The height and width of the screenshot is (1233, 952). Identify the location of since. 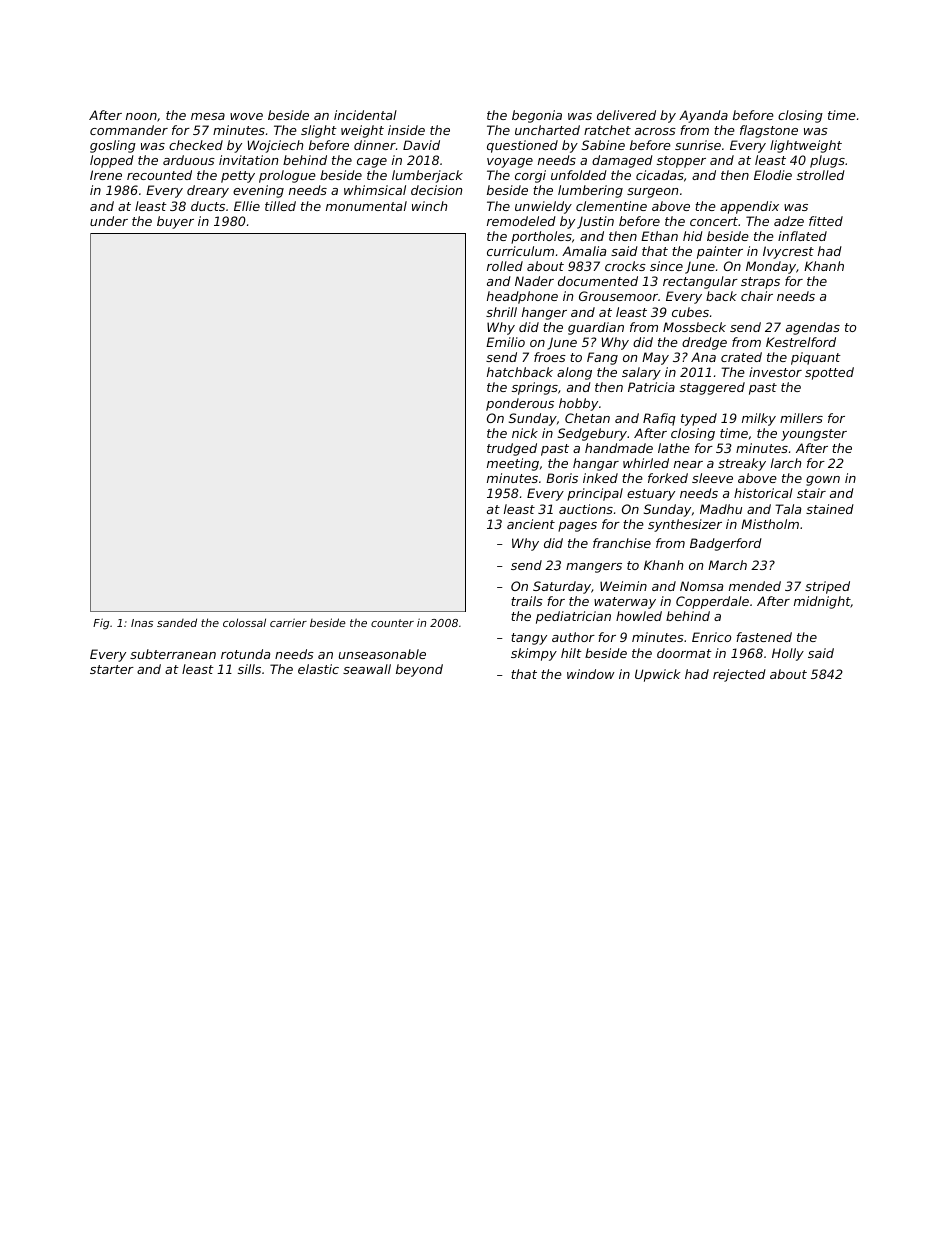
(666, 266).
